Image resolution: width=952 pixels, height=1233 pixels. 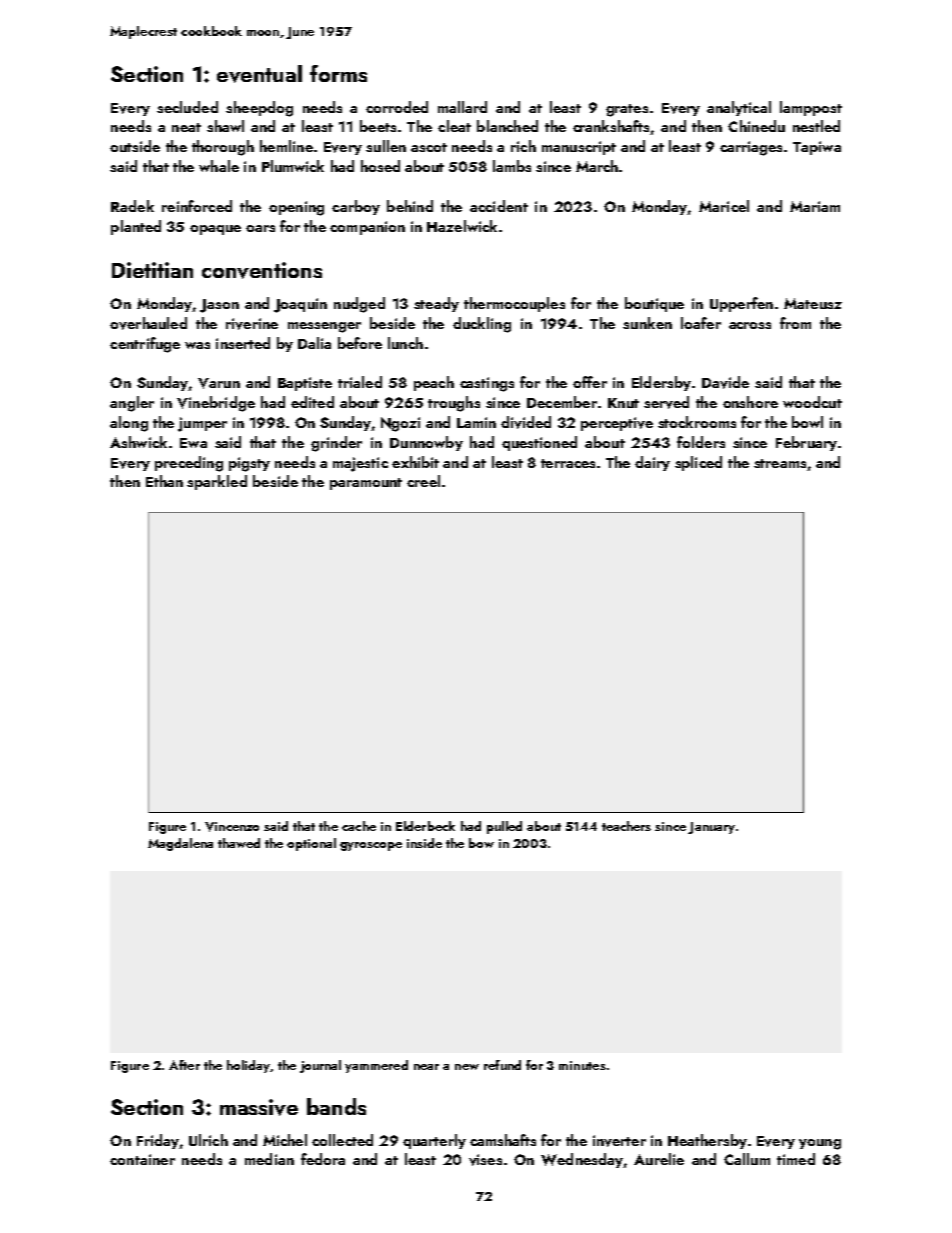 What do you see at coordinates (158, 1141) in the screenshot?
I see `Friday` at bounding box center [158, 1141].
